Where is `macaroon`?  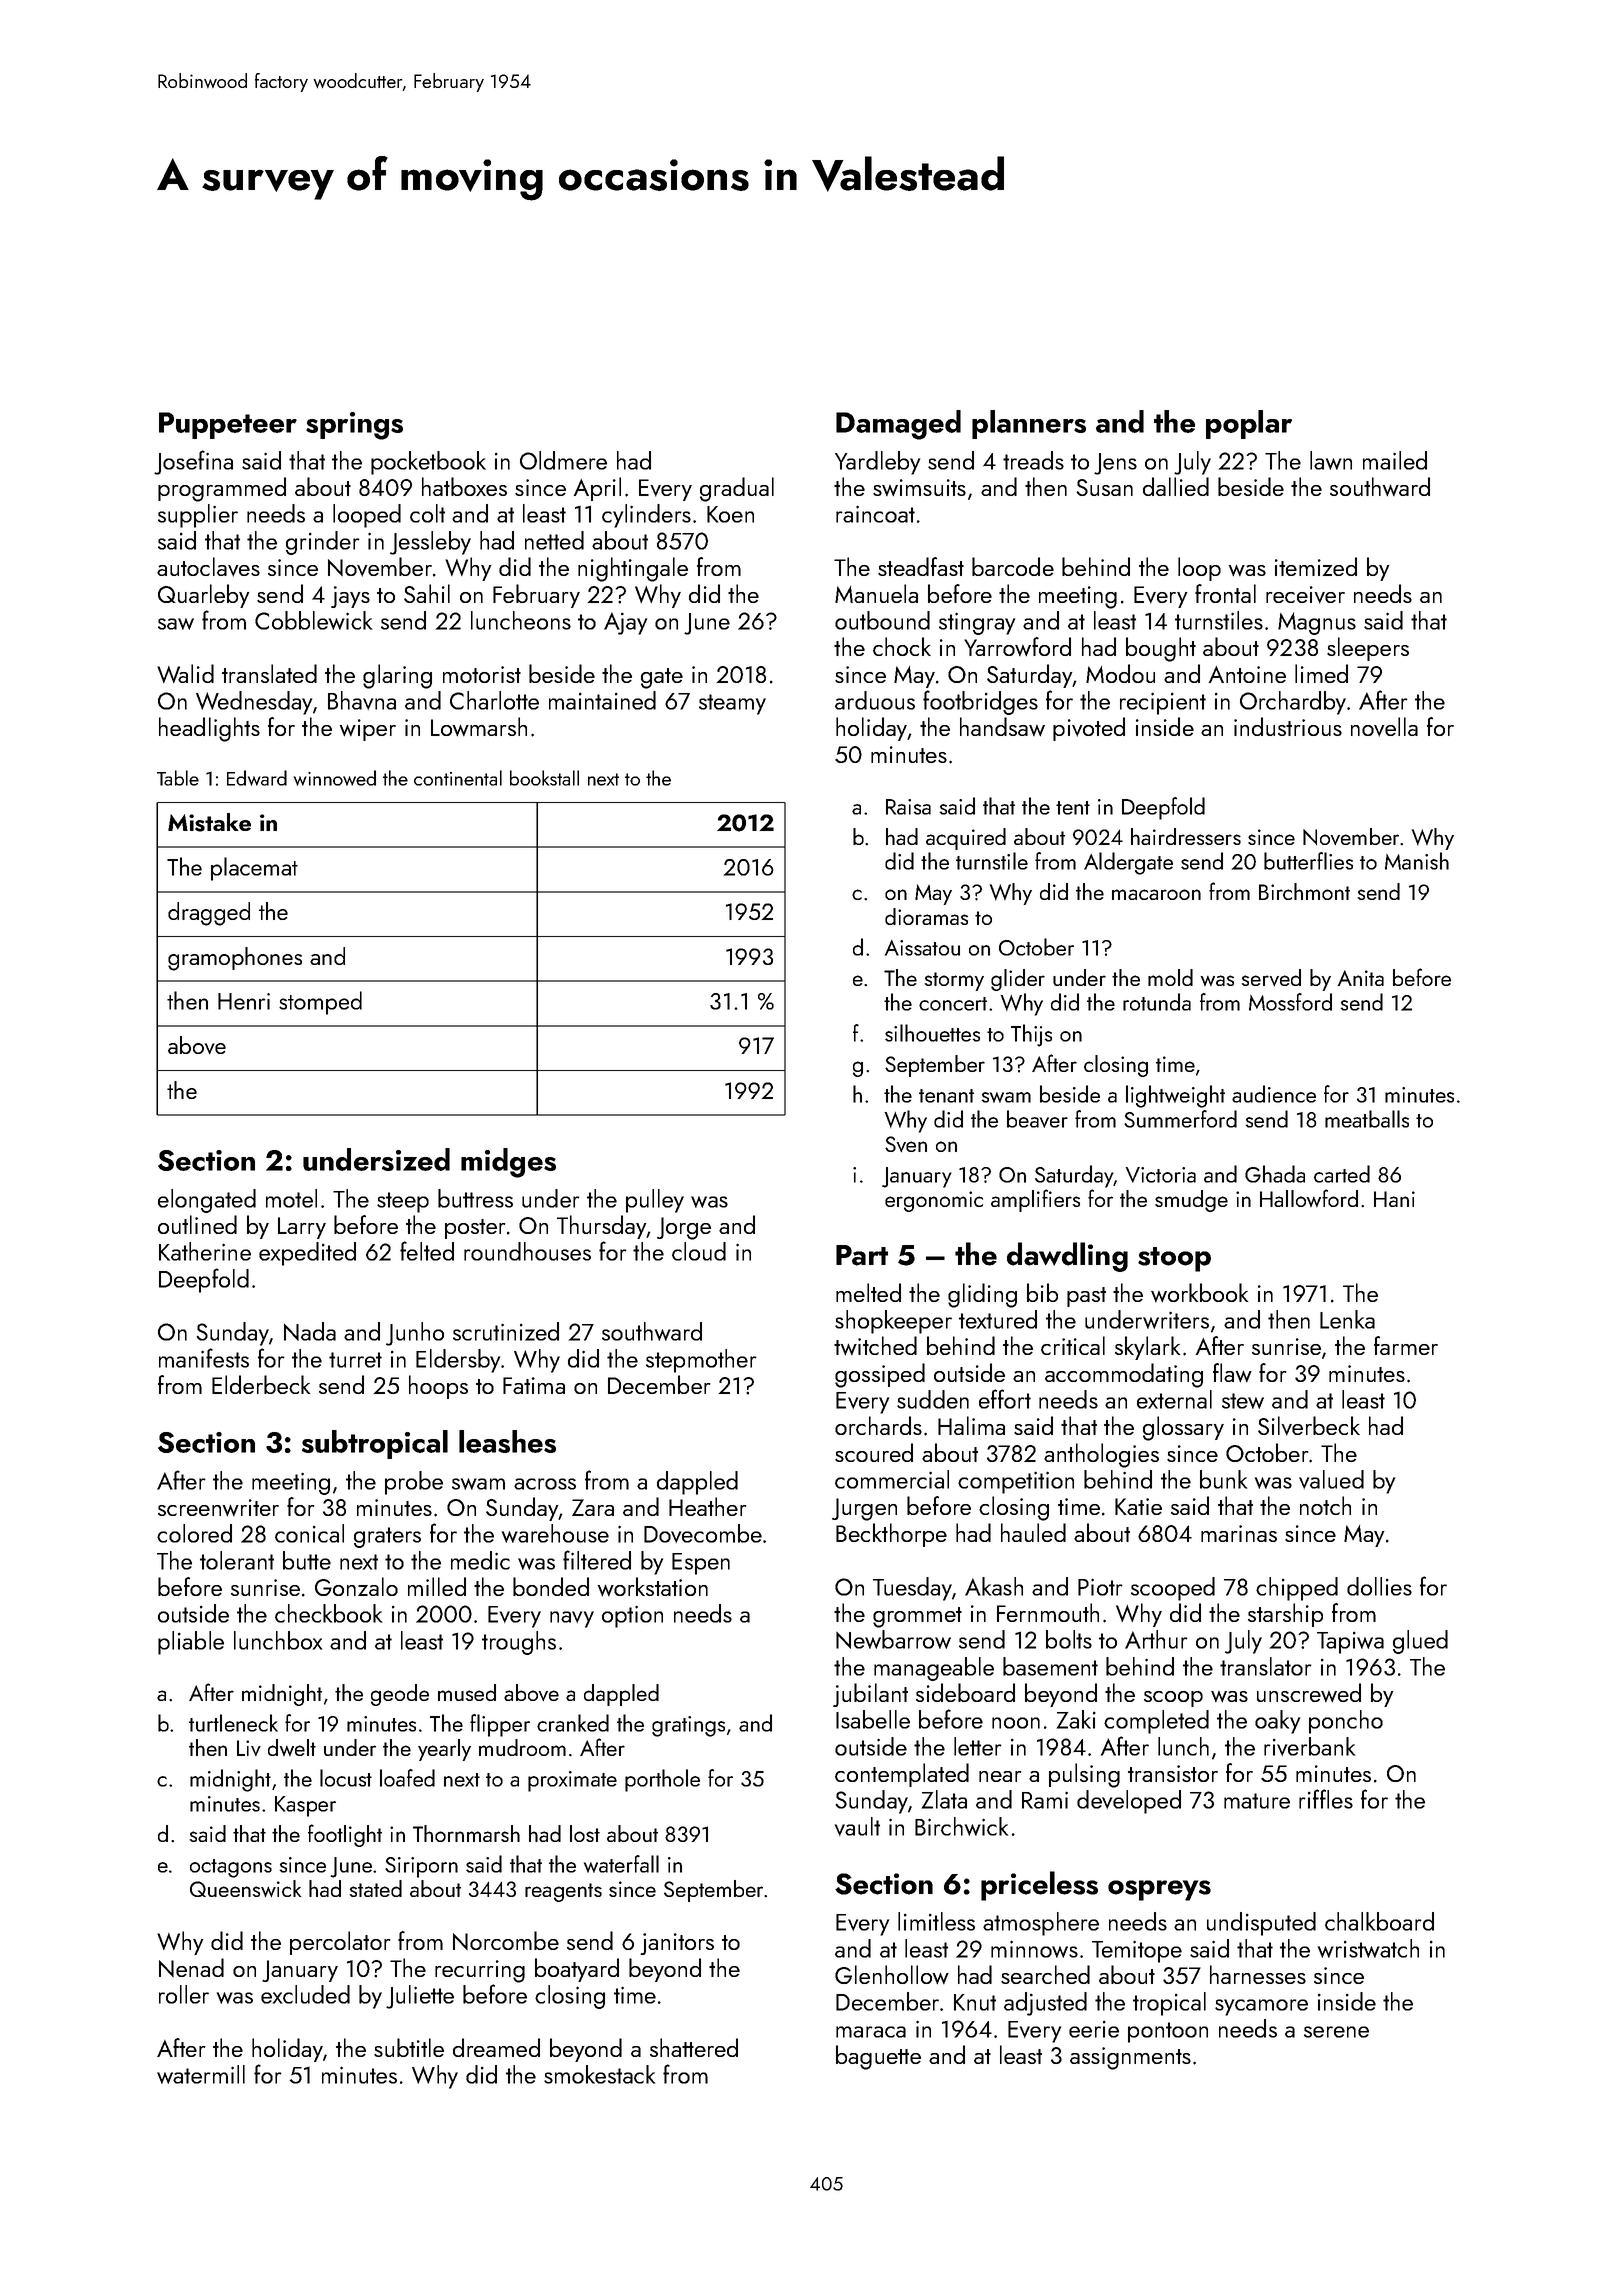 macaroon is located at coordinates (1156, 894).
